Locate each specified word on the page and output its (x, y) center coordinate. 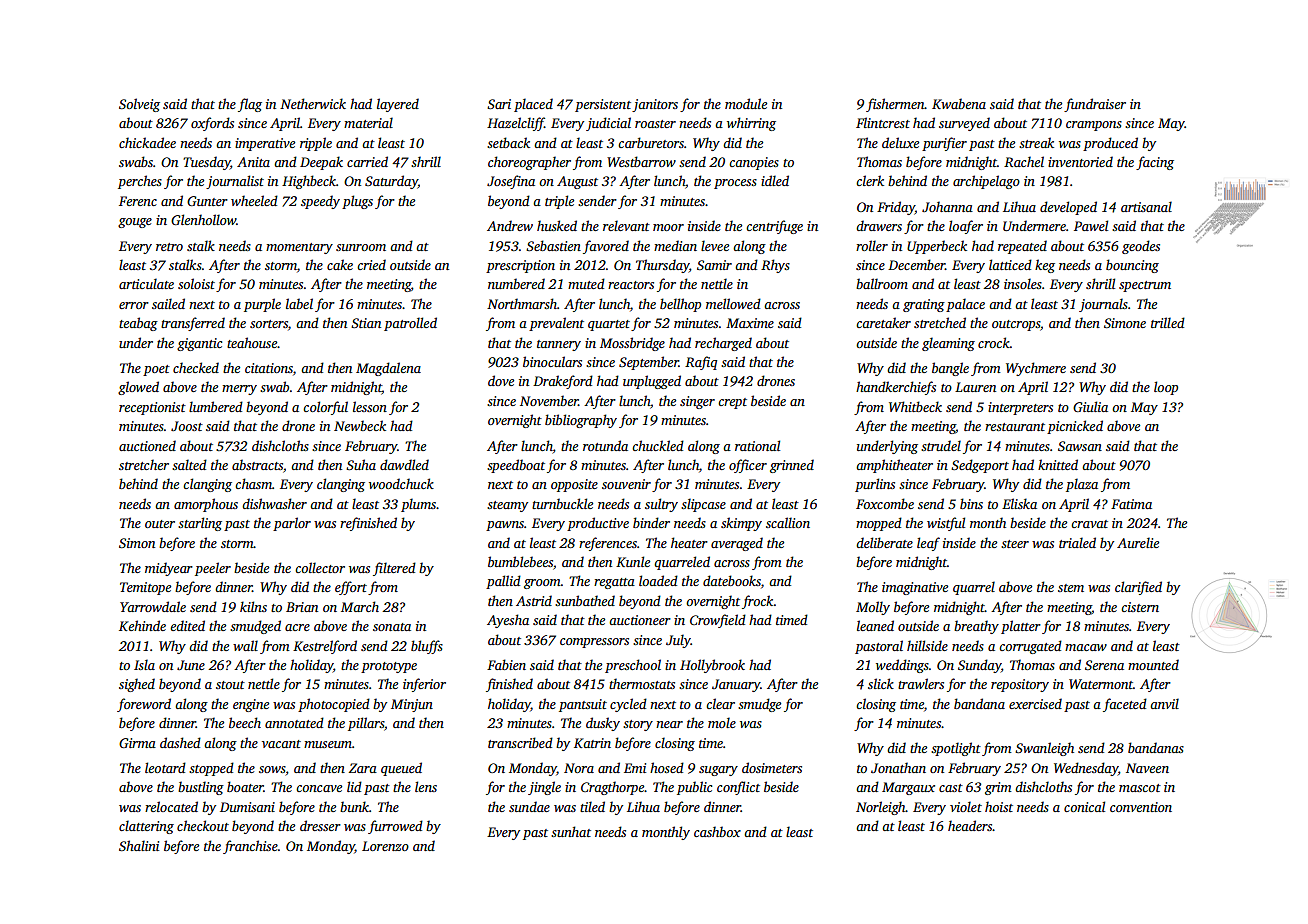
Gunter (207, 201)
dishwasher (274, 503)
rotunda (605, 445)
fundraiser (1095, 105)
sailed (168, 303)
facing (1155, 163)
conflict (738, 788)
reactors (631, 285)
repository (1020, 685)
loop (1166, 388)
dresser (320, 825)
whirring (751, 124)
